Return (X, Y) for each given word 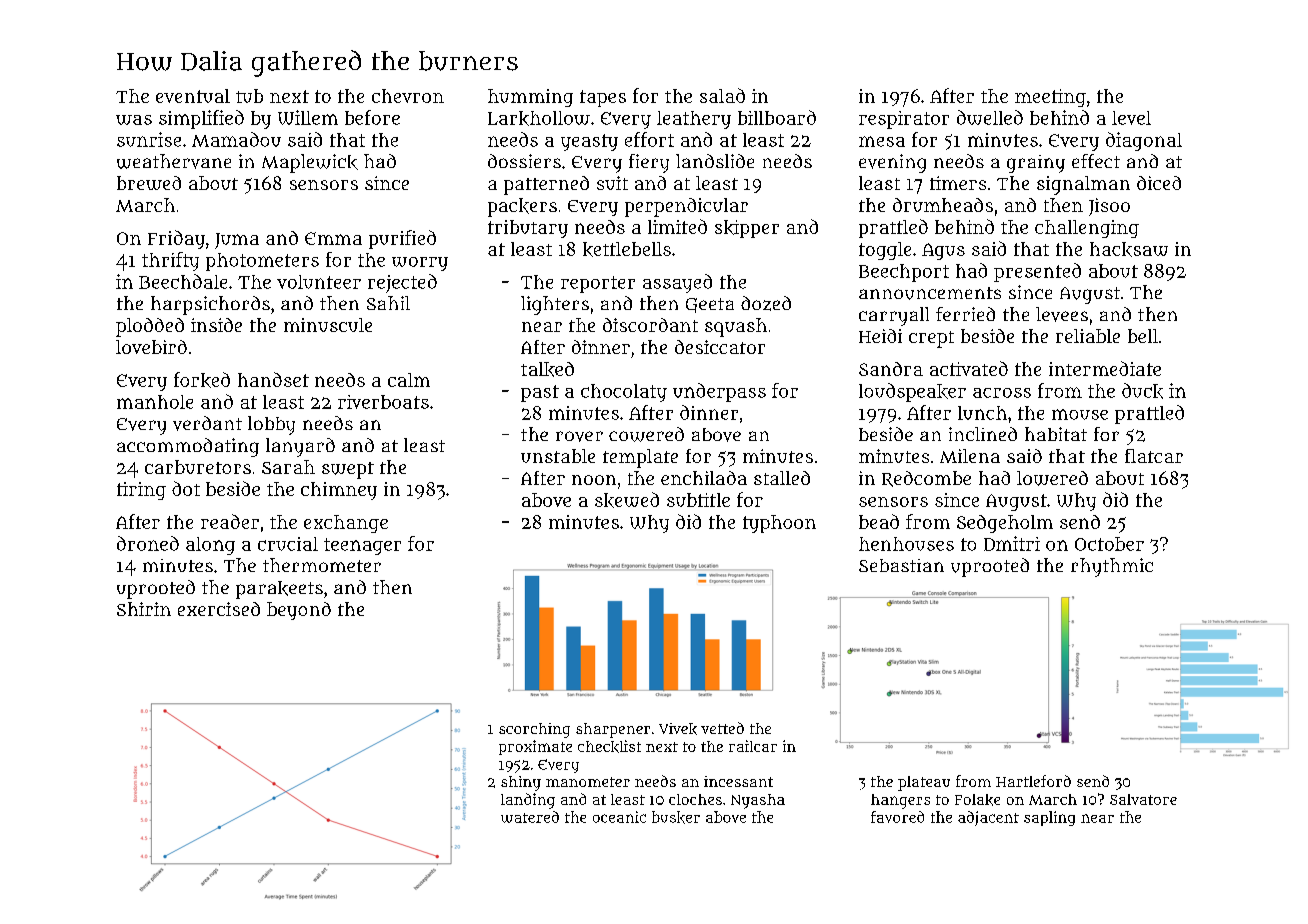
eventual (193, 96)
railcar (753, 746)
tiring (141, 491)
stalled (782, 478)
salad (722, 95)
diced (1159, 183)
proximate (535, 747)
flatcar (1154, 456)
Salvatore (1143, 799)
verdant (207, 423)
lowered (1052, 478)
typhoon (779, 524)
